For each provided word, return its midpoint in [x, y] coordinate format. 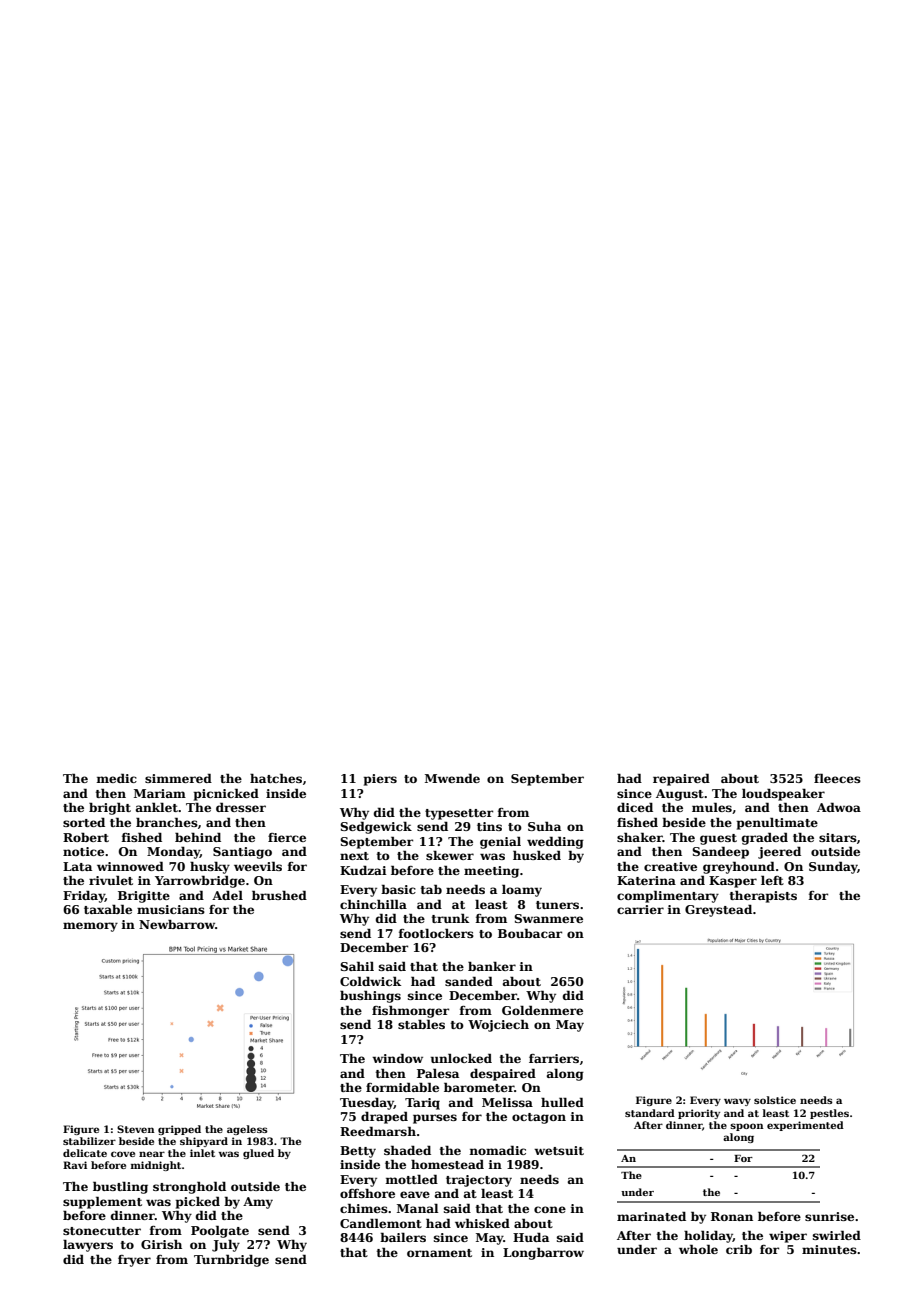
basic [398, 889]
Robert [86, 837]
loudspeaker [783, 794]
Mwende [452, 778]
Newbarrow [177, 924]
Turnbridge [231, 1260]
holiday [708, 1236]
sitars [838, 837]
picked [198, 1202]
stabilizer [89, 1141]
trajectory [479, 1181]
